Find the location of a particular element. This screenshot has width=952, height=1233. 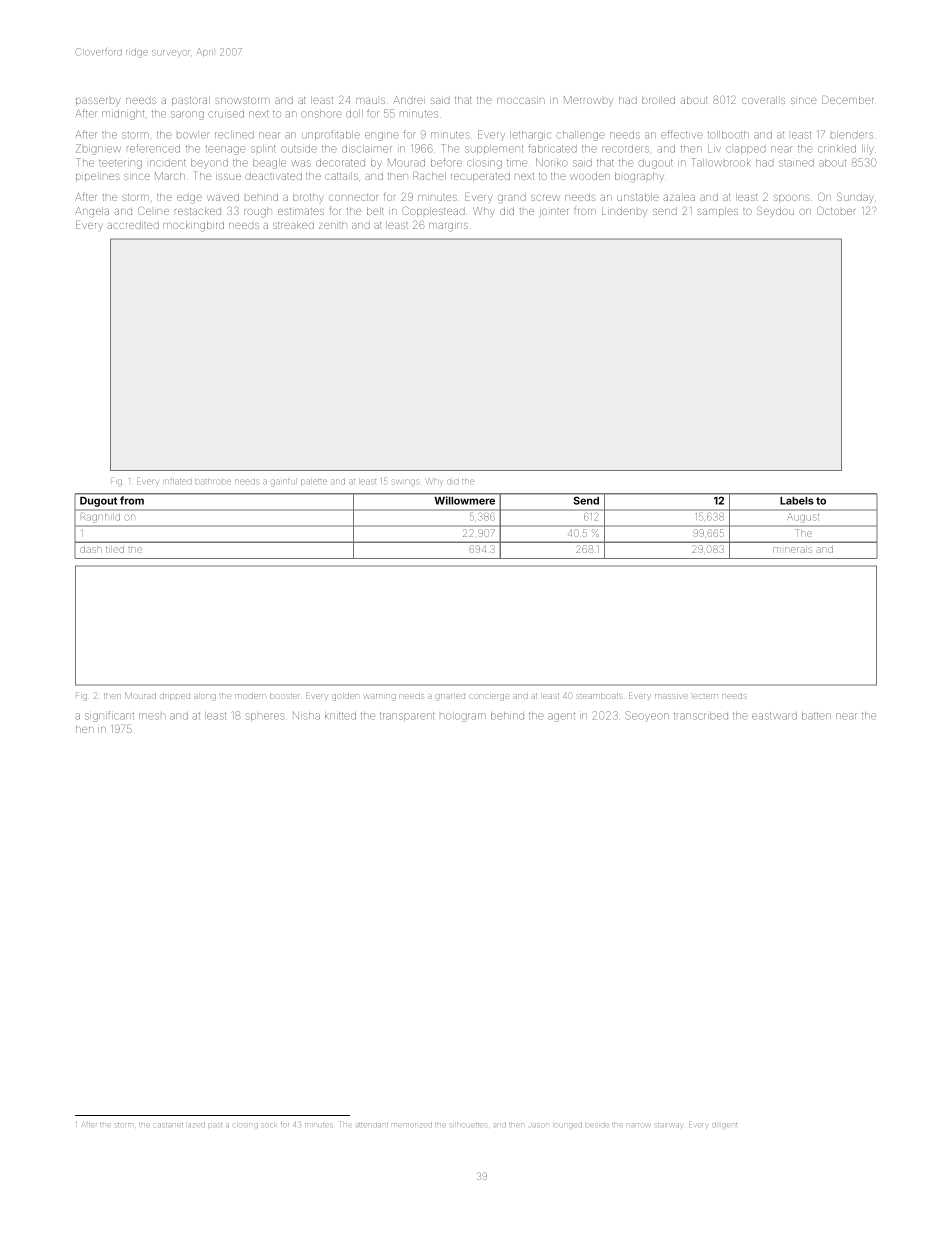

batten is located at coordinates (816, 716).
